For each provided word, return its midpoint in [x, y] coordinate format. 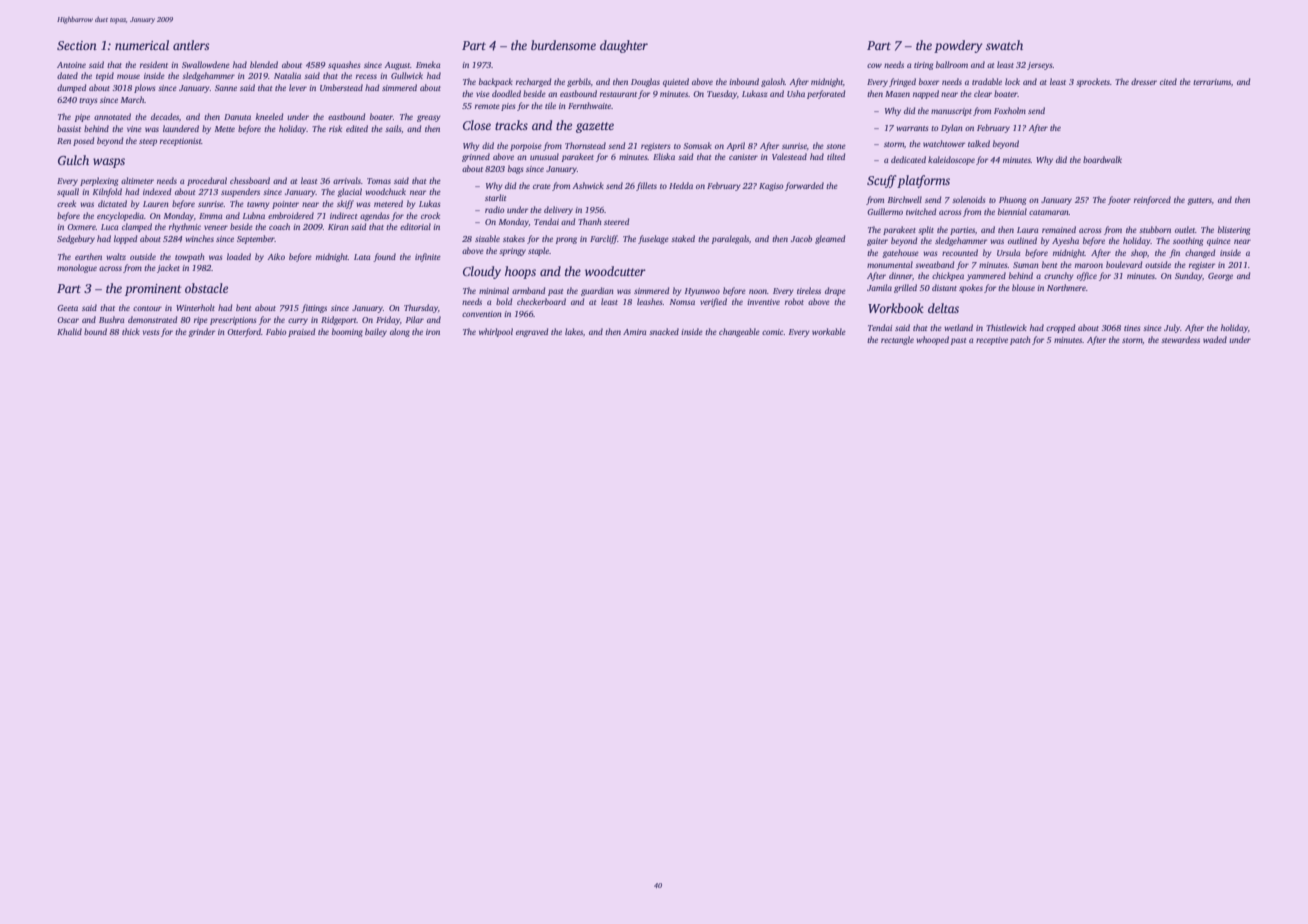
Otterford [244, 332]
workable [829, 331]
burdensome [563, 45]
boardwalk [1102, 159]
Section [77, 45]
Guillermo [885, 211]
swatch [1004, 45]
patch [1020, 340]
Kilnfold [107, 192]
